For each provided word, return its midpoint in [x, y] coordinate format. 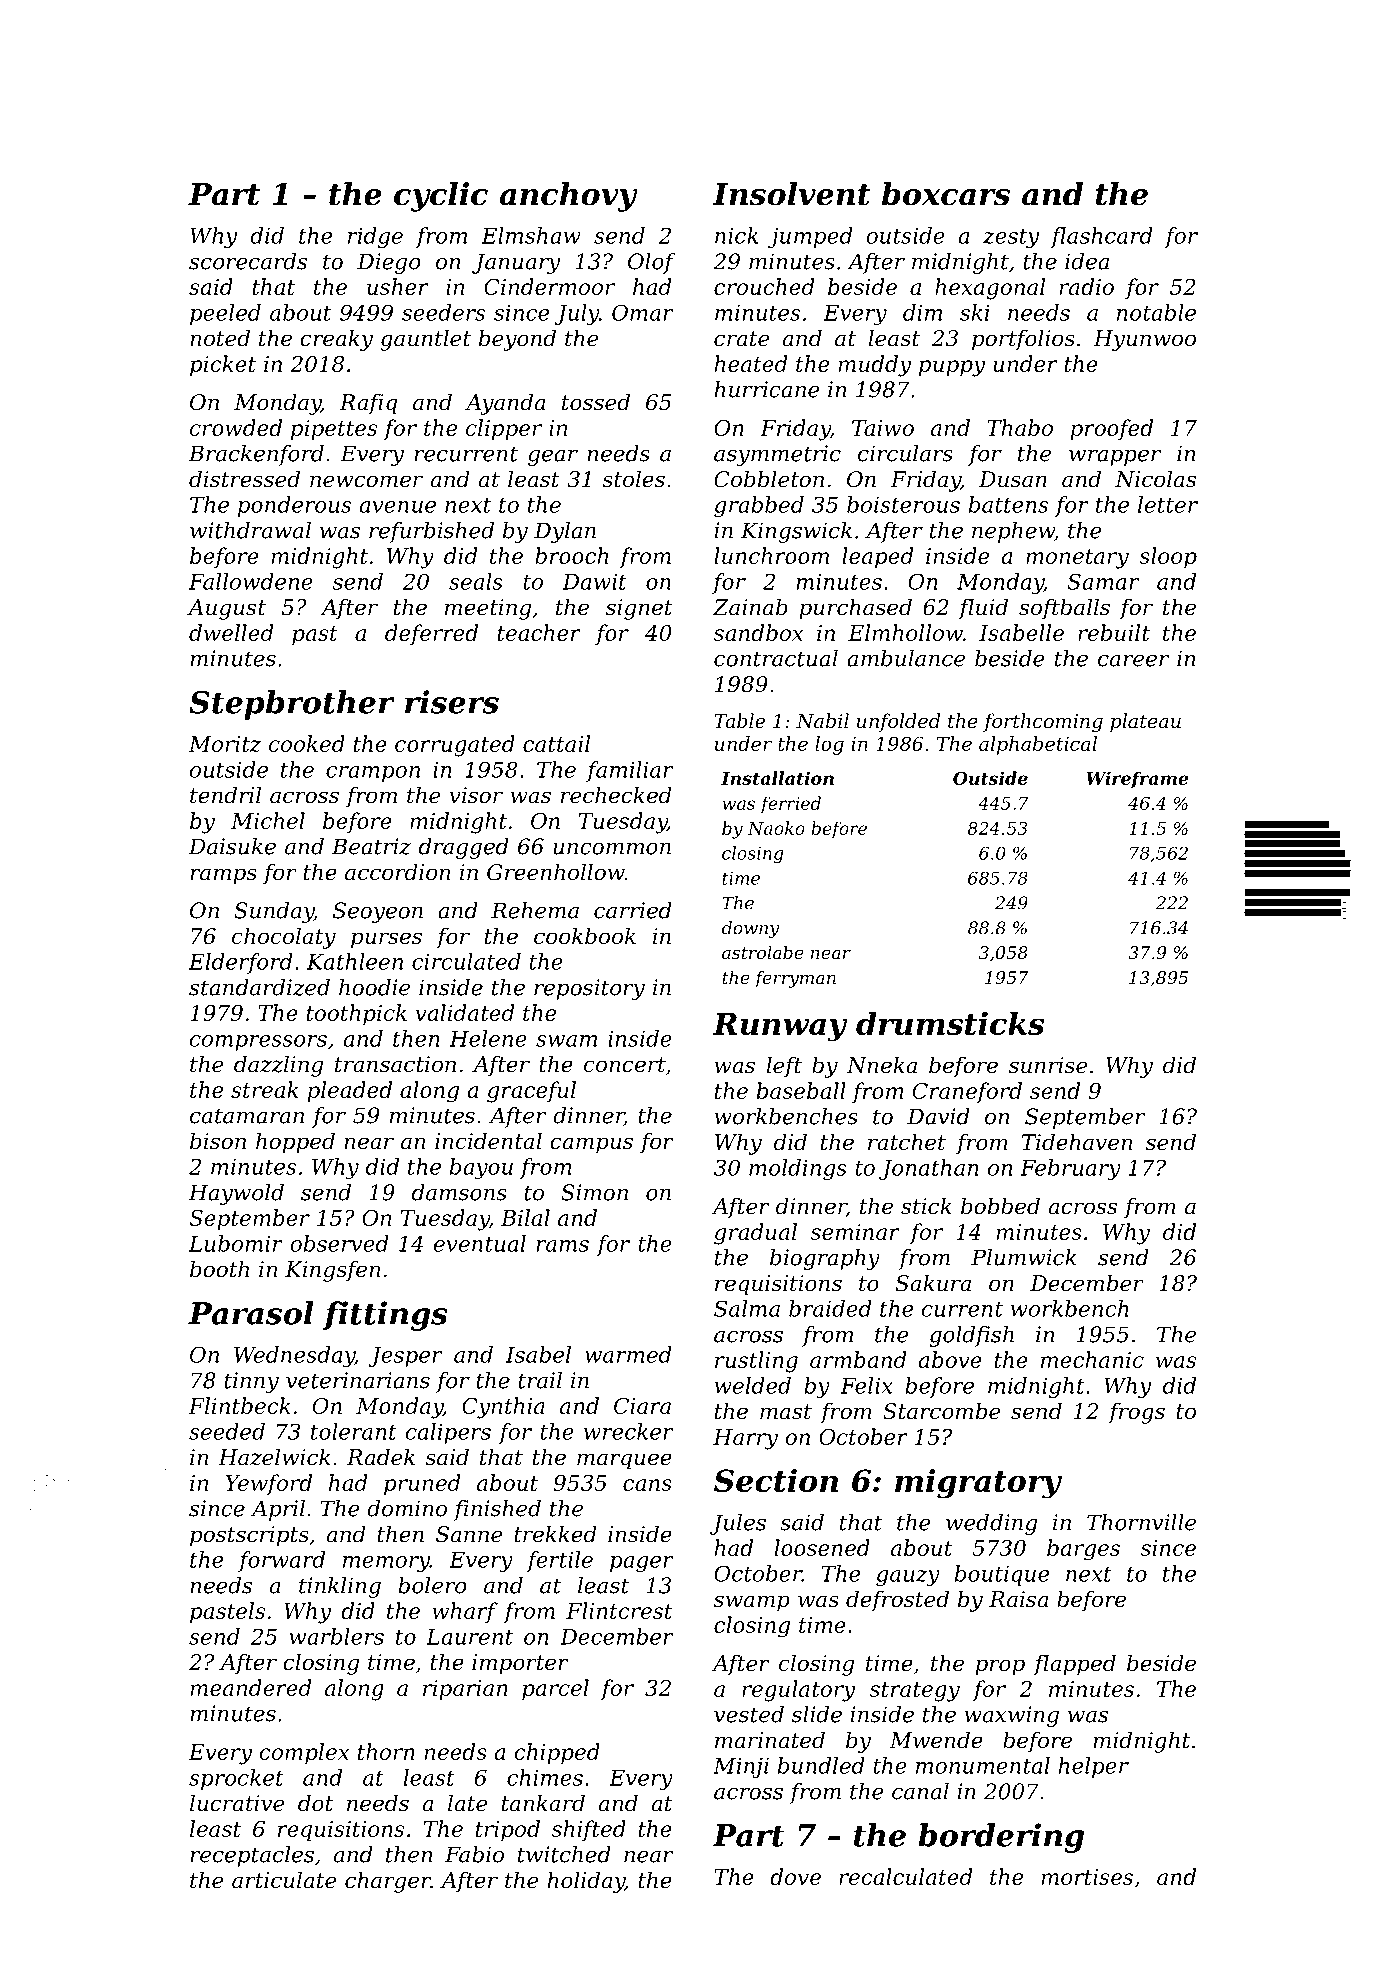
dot [315, 1803]
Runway [780, 1027]
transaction [395, 1064]
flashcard [1101, 237]
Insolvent [791, 194]
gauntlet [425, 340]
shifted [589, 1830]
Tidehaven [1077, 1142]
